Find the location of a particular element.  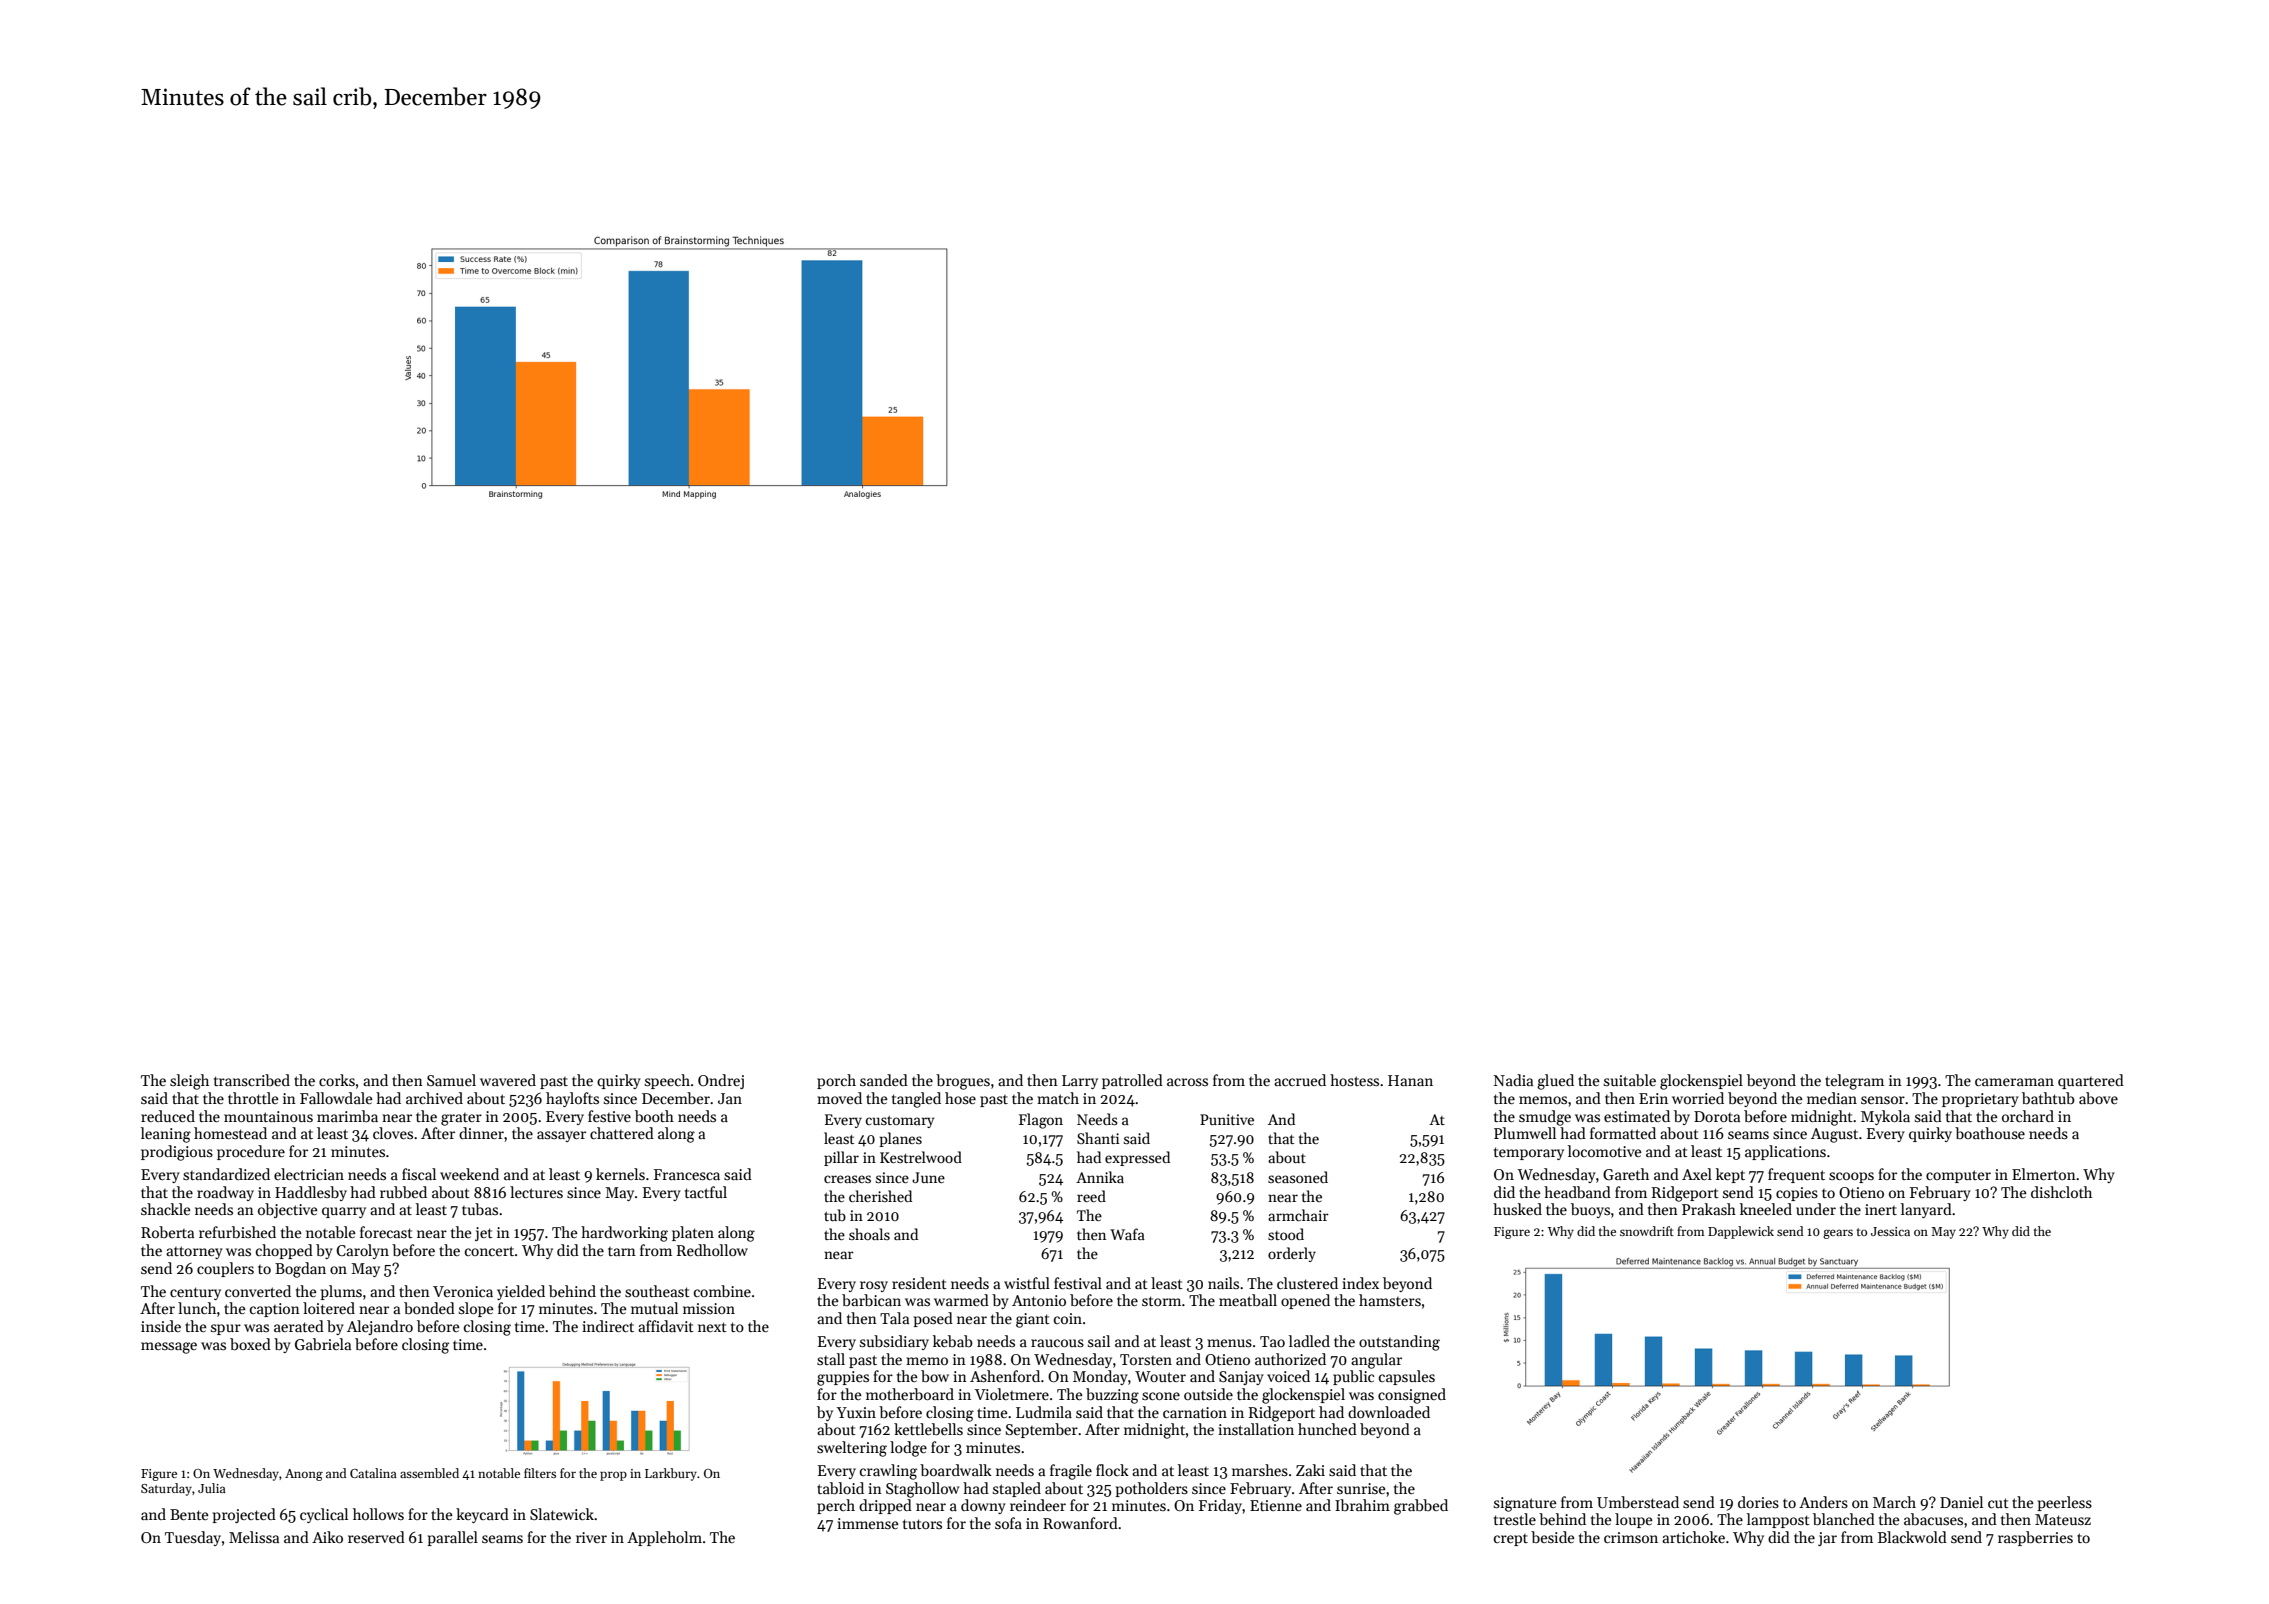

Rowanford is located at coordinates (1080, 1523).
